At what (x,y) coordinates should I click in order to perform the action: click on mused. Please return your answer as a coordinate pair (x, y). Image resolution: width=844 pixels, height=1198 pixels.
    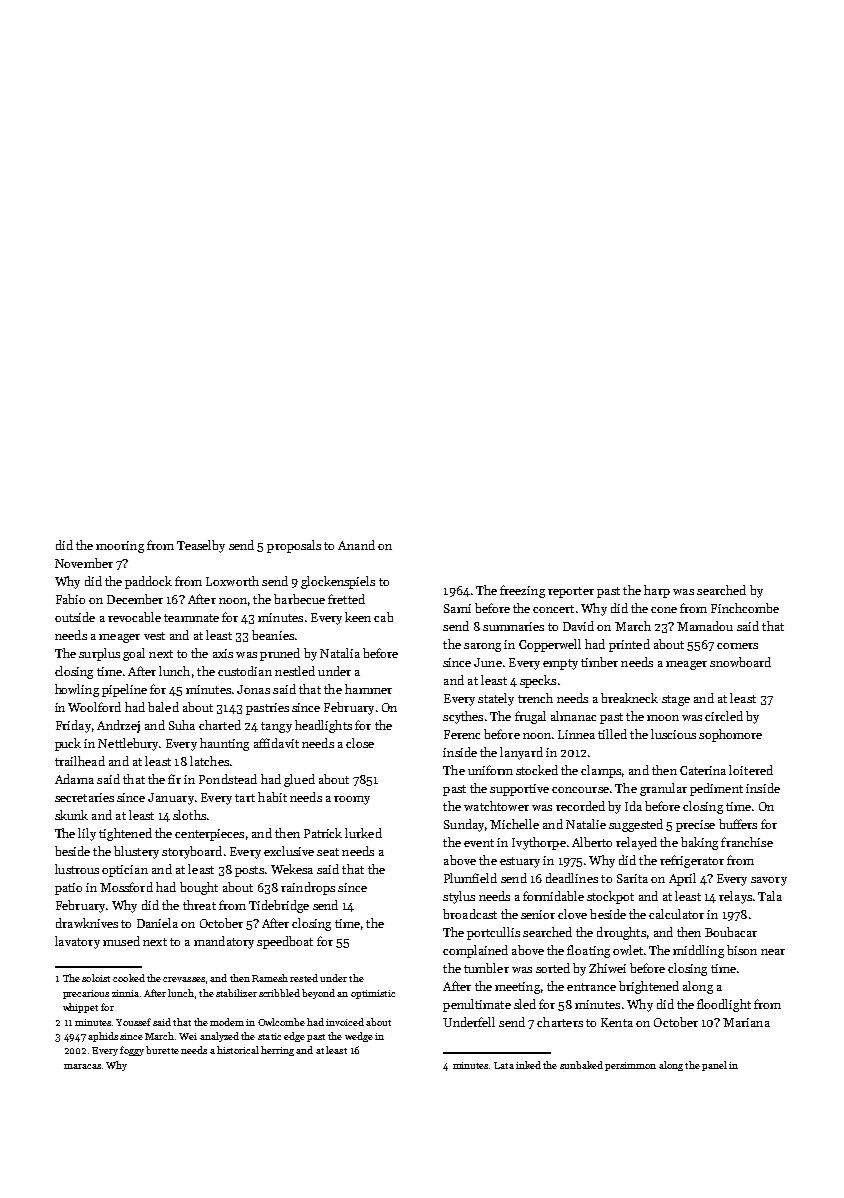
    Looking at the image, I should click on (121, 941).
